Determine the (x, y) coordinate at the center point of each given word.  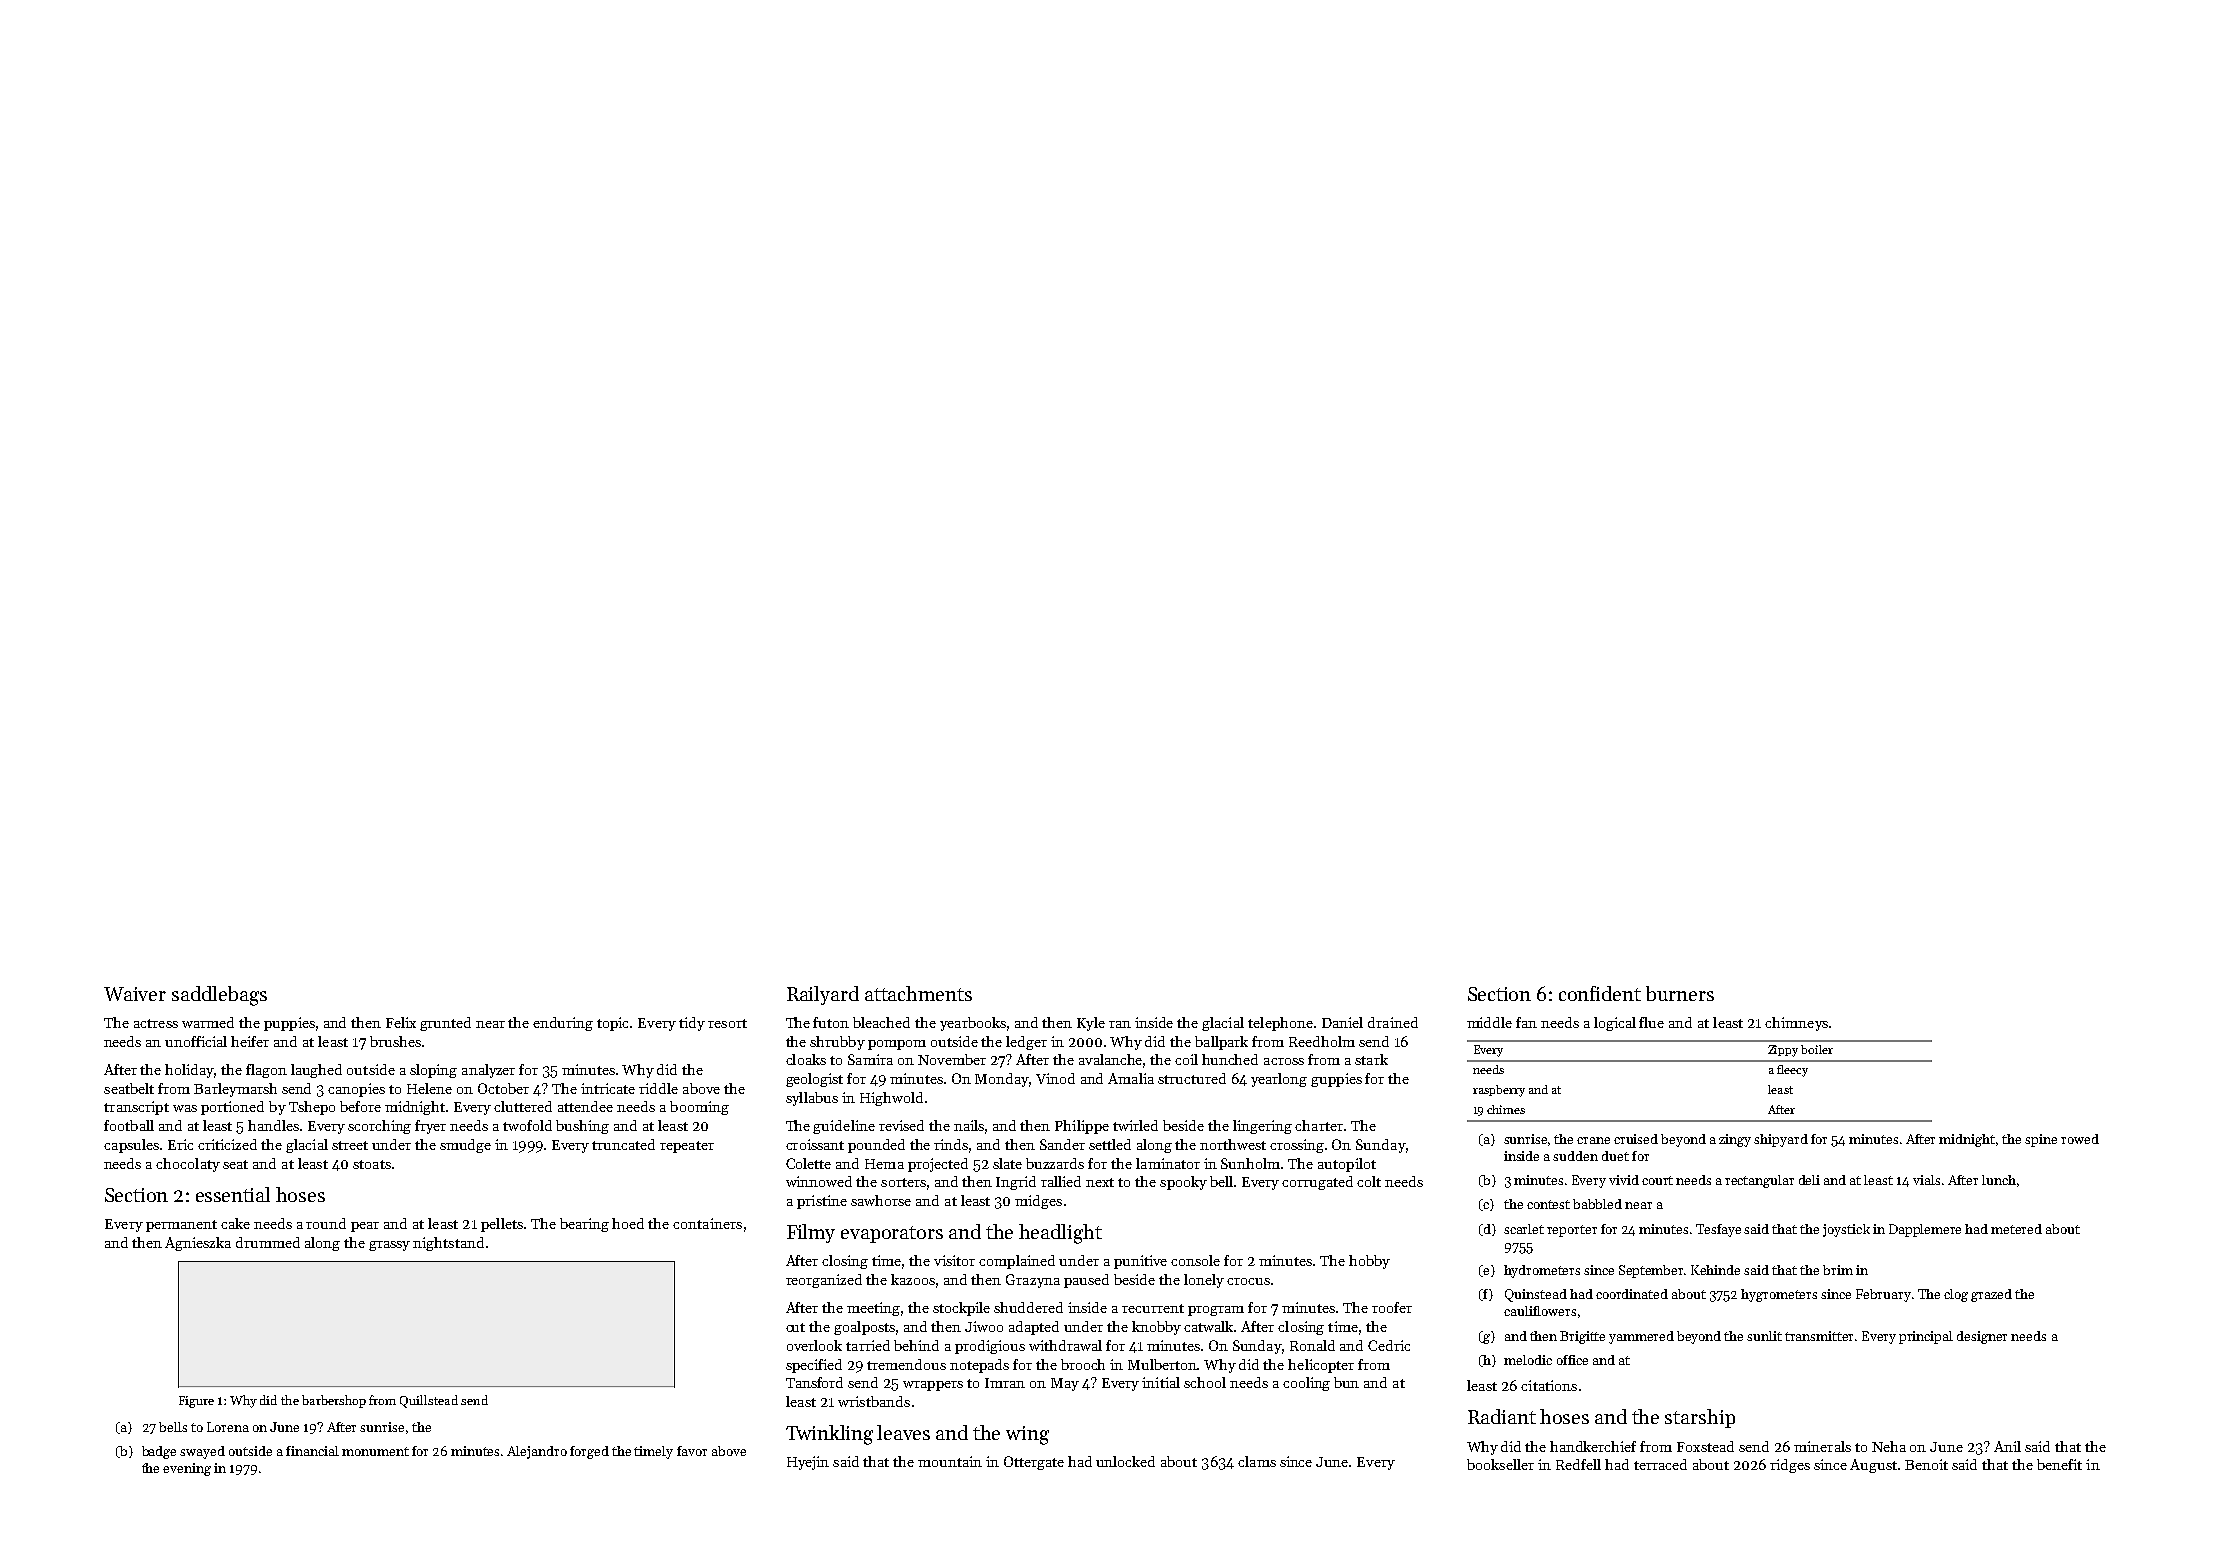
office (1572, 1360)
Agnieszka (198, 1244)
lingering (1262, 1127)
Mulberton (1163, 1364)
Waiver (135, 994)
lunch (1999, 1180)
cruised (1636, 1139)
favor (692, 1451)
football (129, 1125)
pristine (822, 1202)
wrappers (933, 1386)
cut (795, 1327)
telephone (1280, 1024)
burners (1680, 993)
